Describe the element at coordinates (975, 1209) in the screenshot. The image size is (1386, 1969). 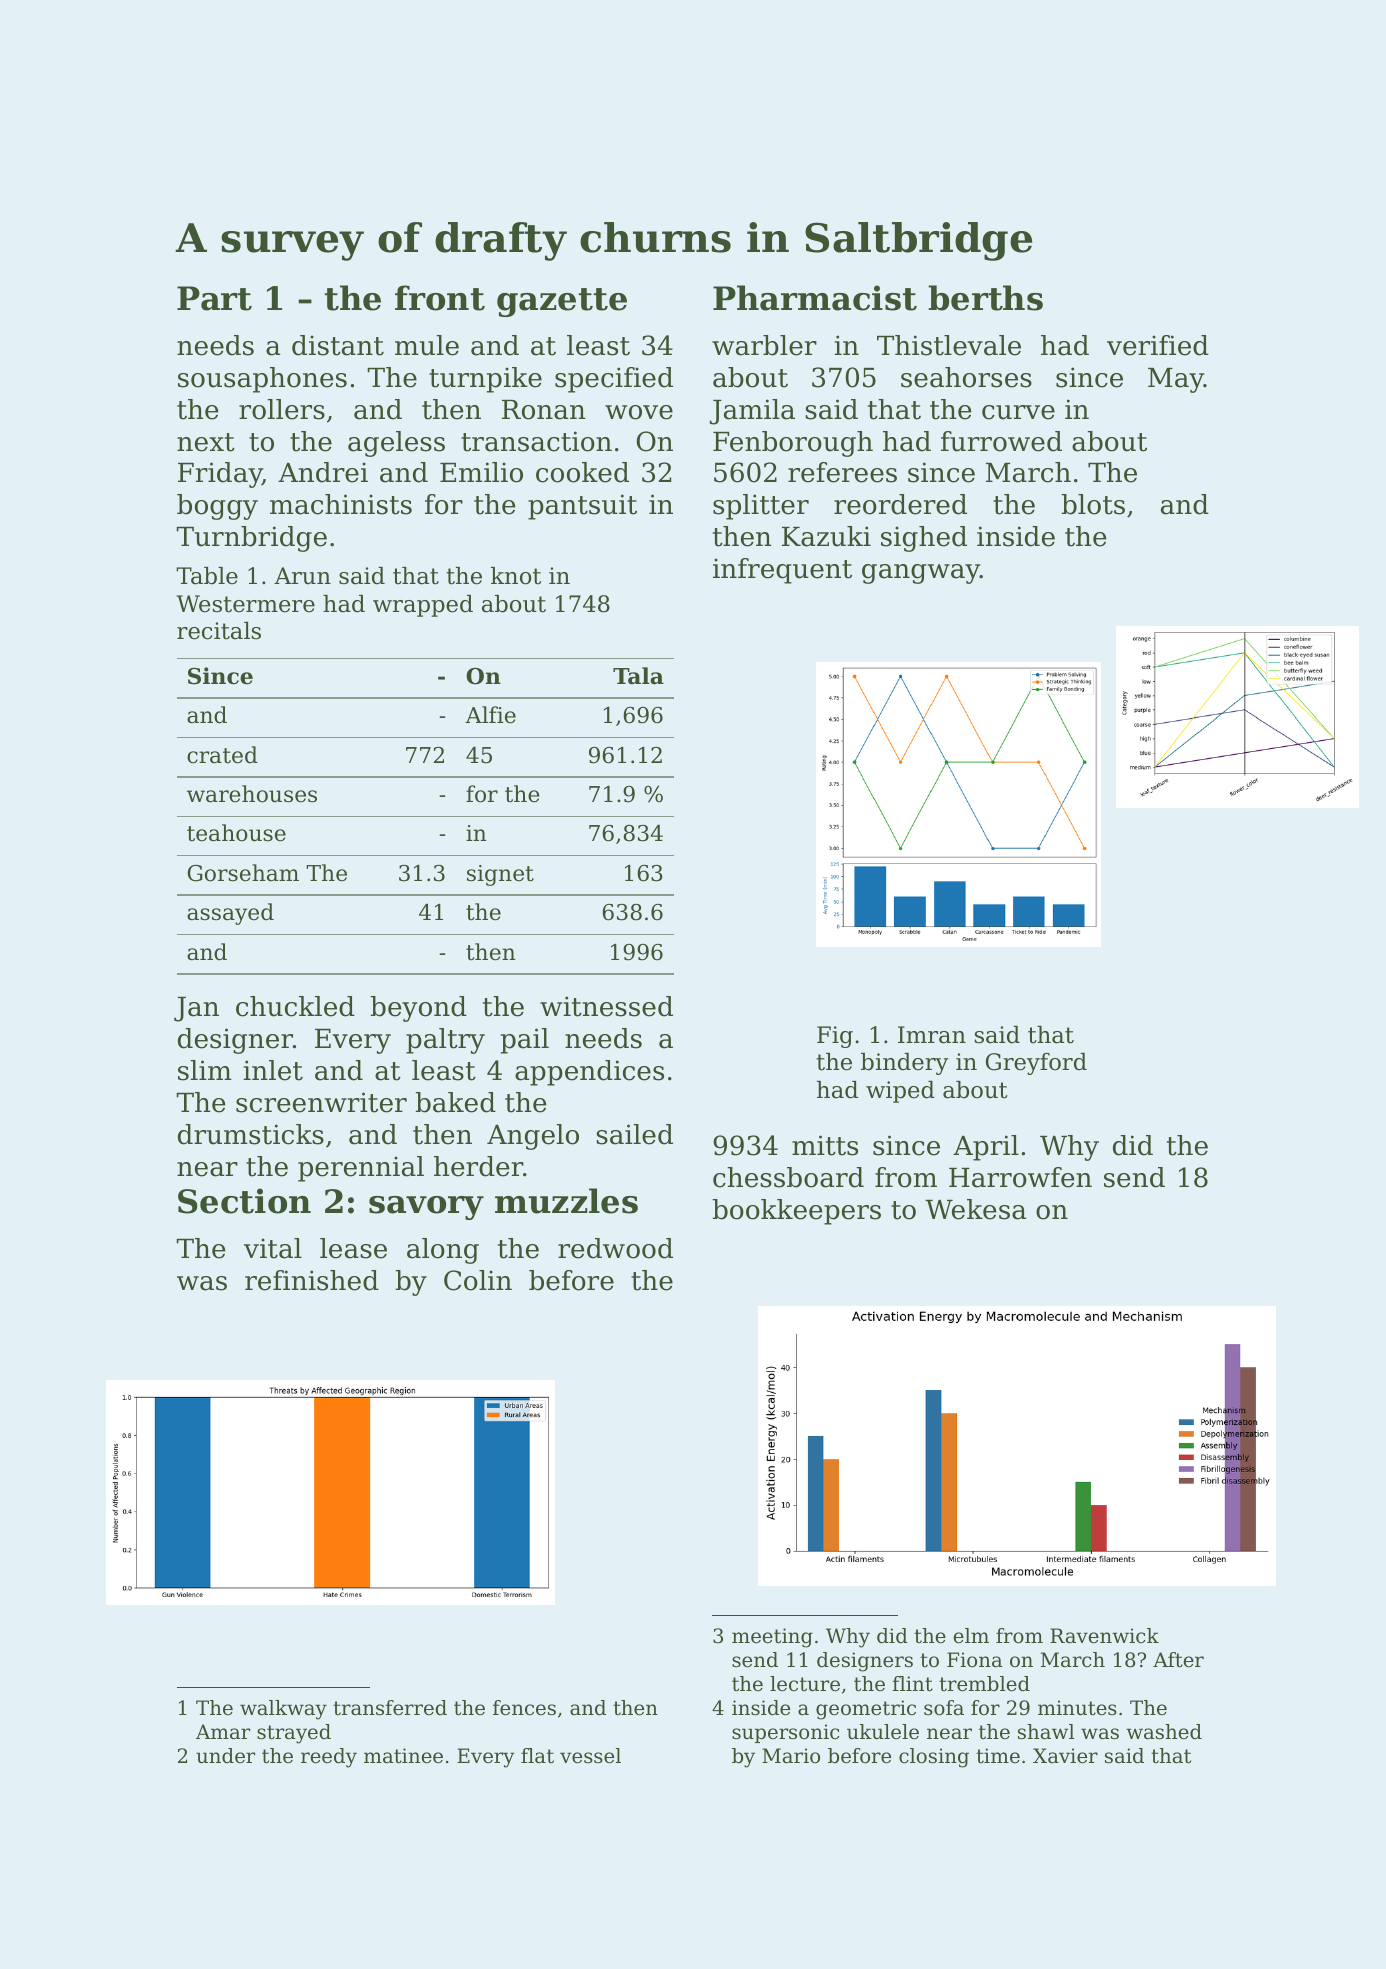
I see `Wekesa` at that location.
